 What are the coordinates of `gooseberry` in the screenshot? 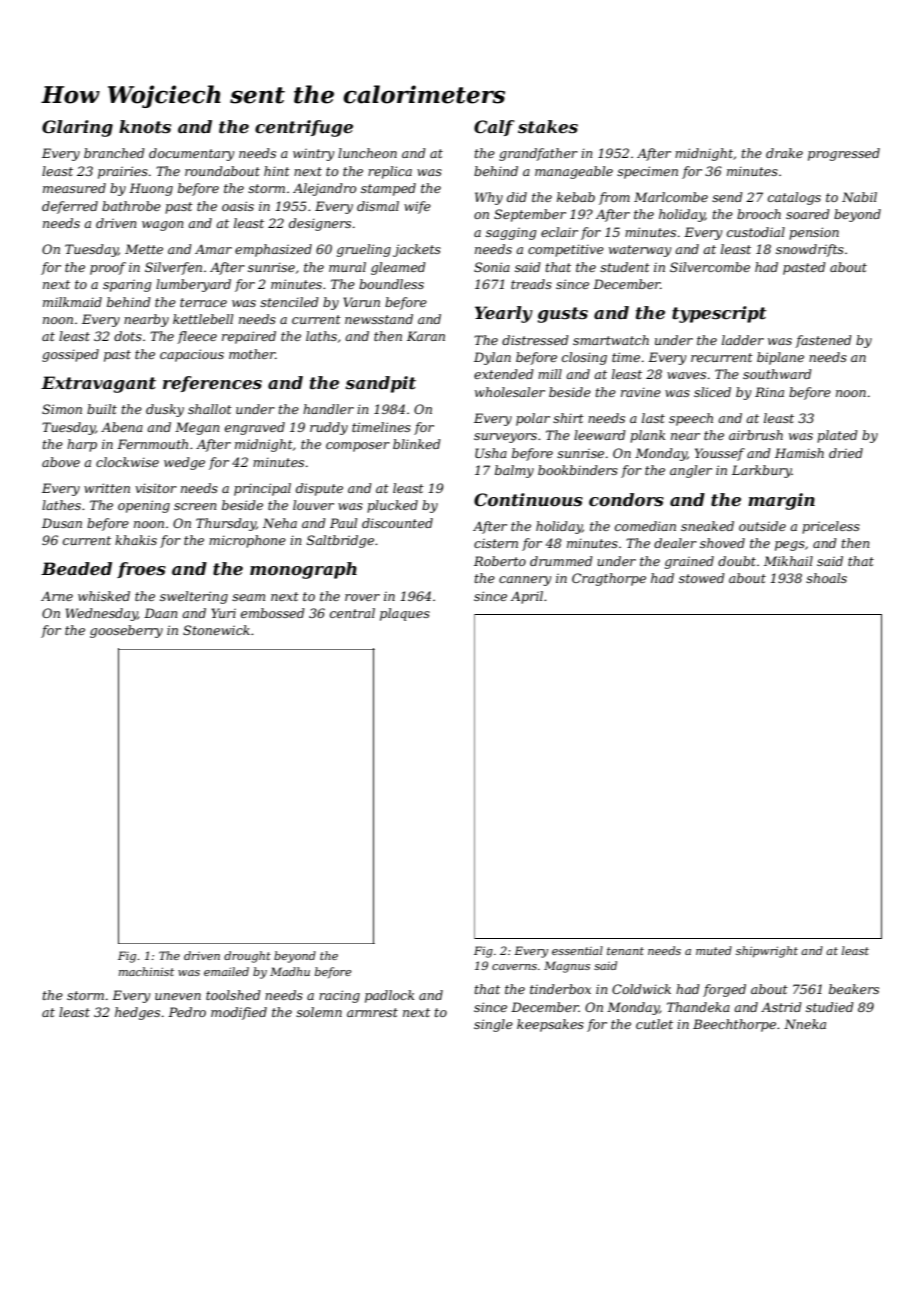 It's located at (126, 631).
